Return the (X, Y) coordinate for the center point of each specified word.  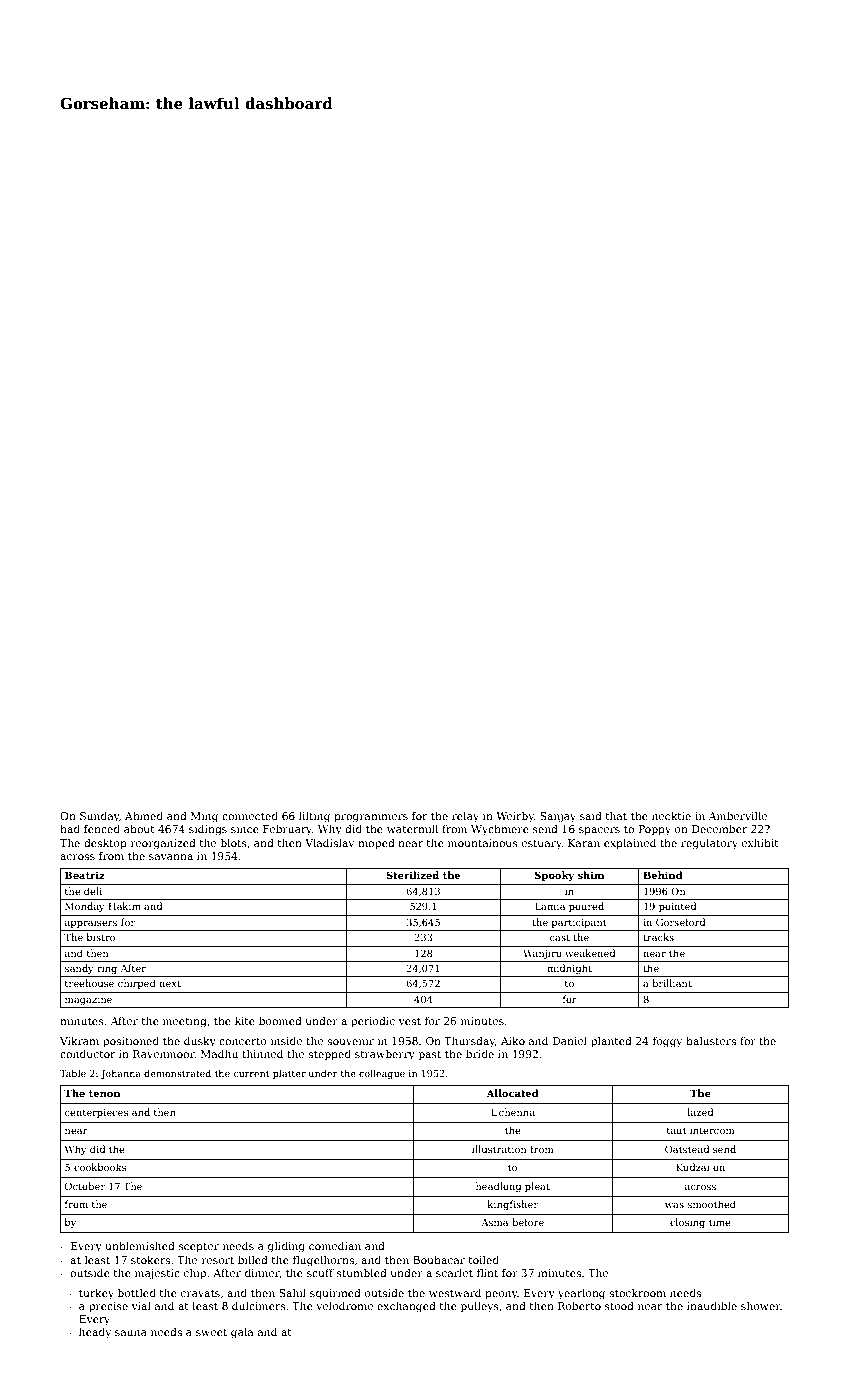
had (70, 828)
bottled (137, 1292)
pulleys (480, 1307)
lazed (700, 1112)
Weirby (515, 817)
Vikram (79, 1040)
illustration (499, 1149)
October (85, 1186)
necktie (671, 815)
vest (410, 1021)
